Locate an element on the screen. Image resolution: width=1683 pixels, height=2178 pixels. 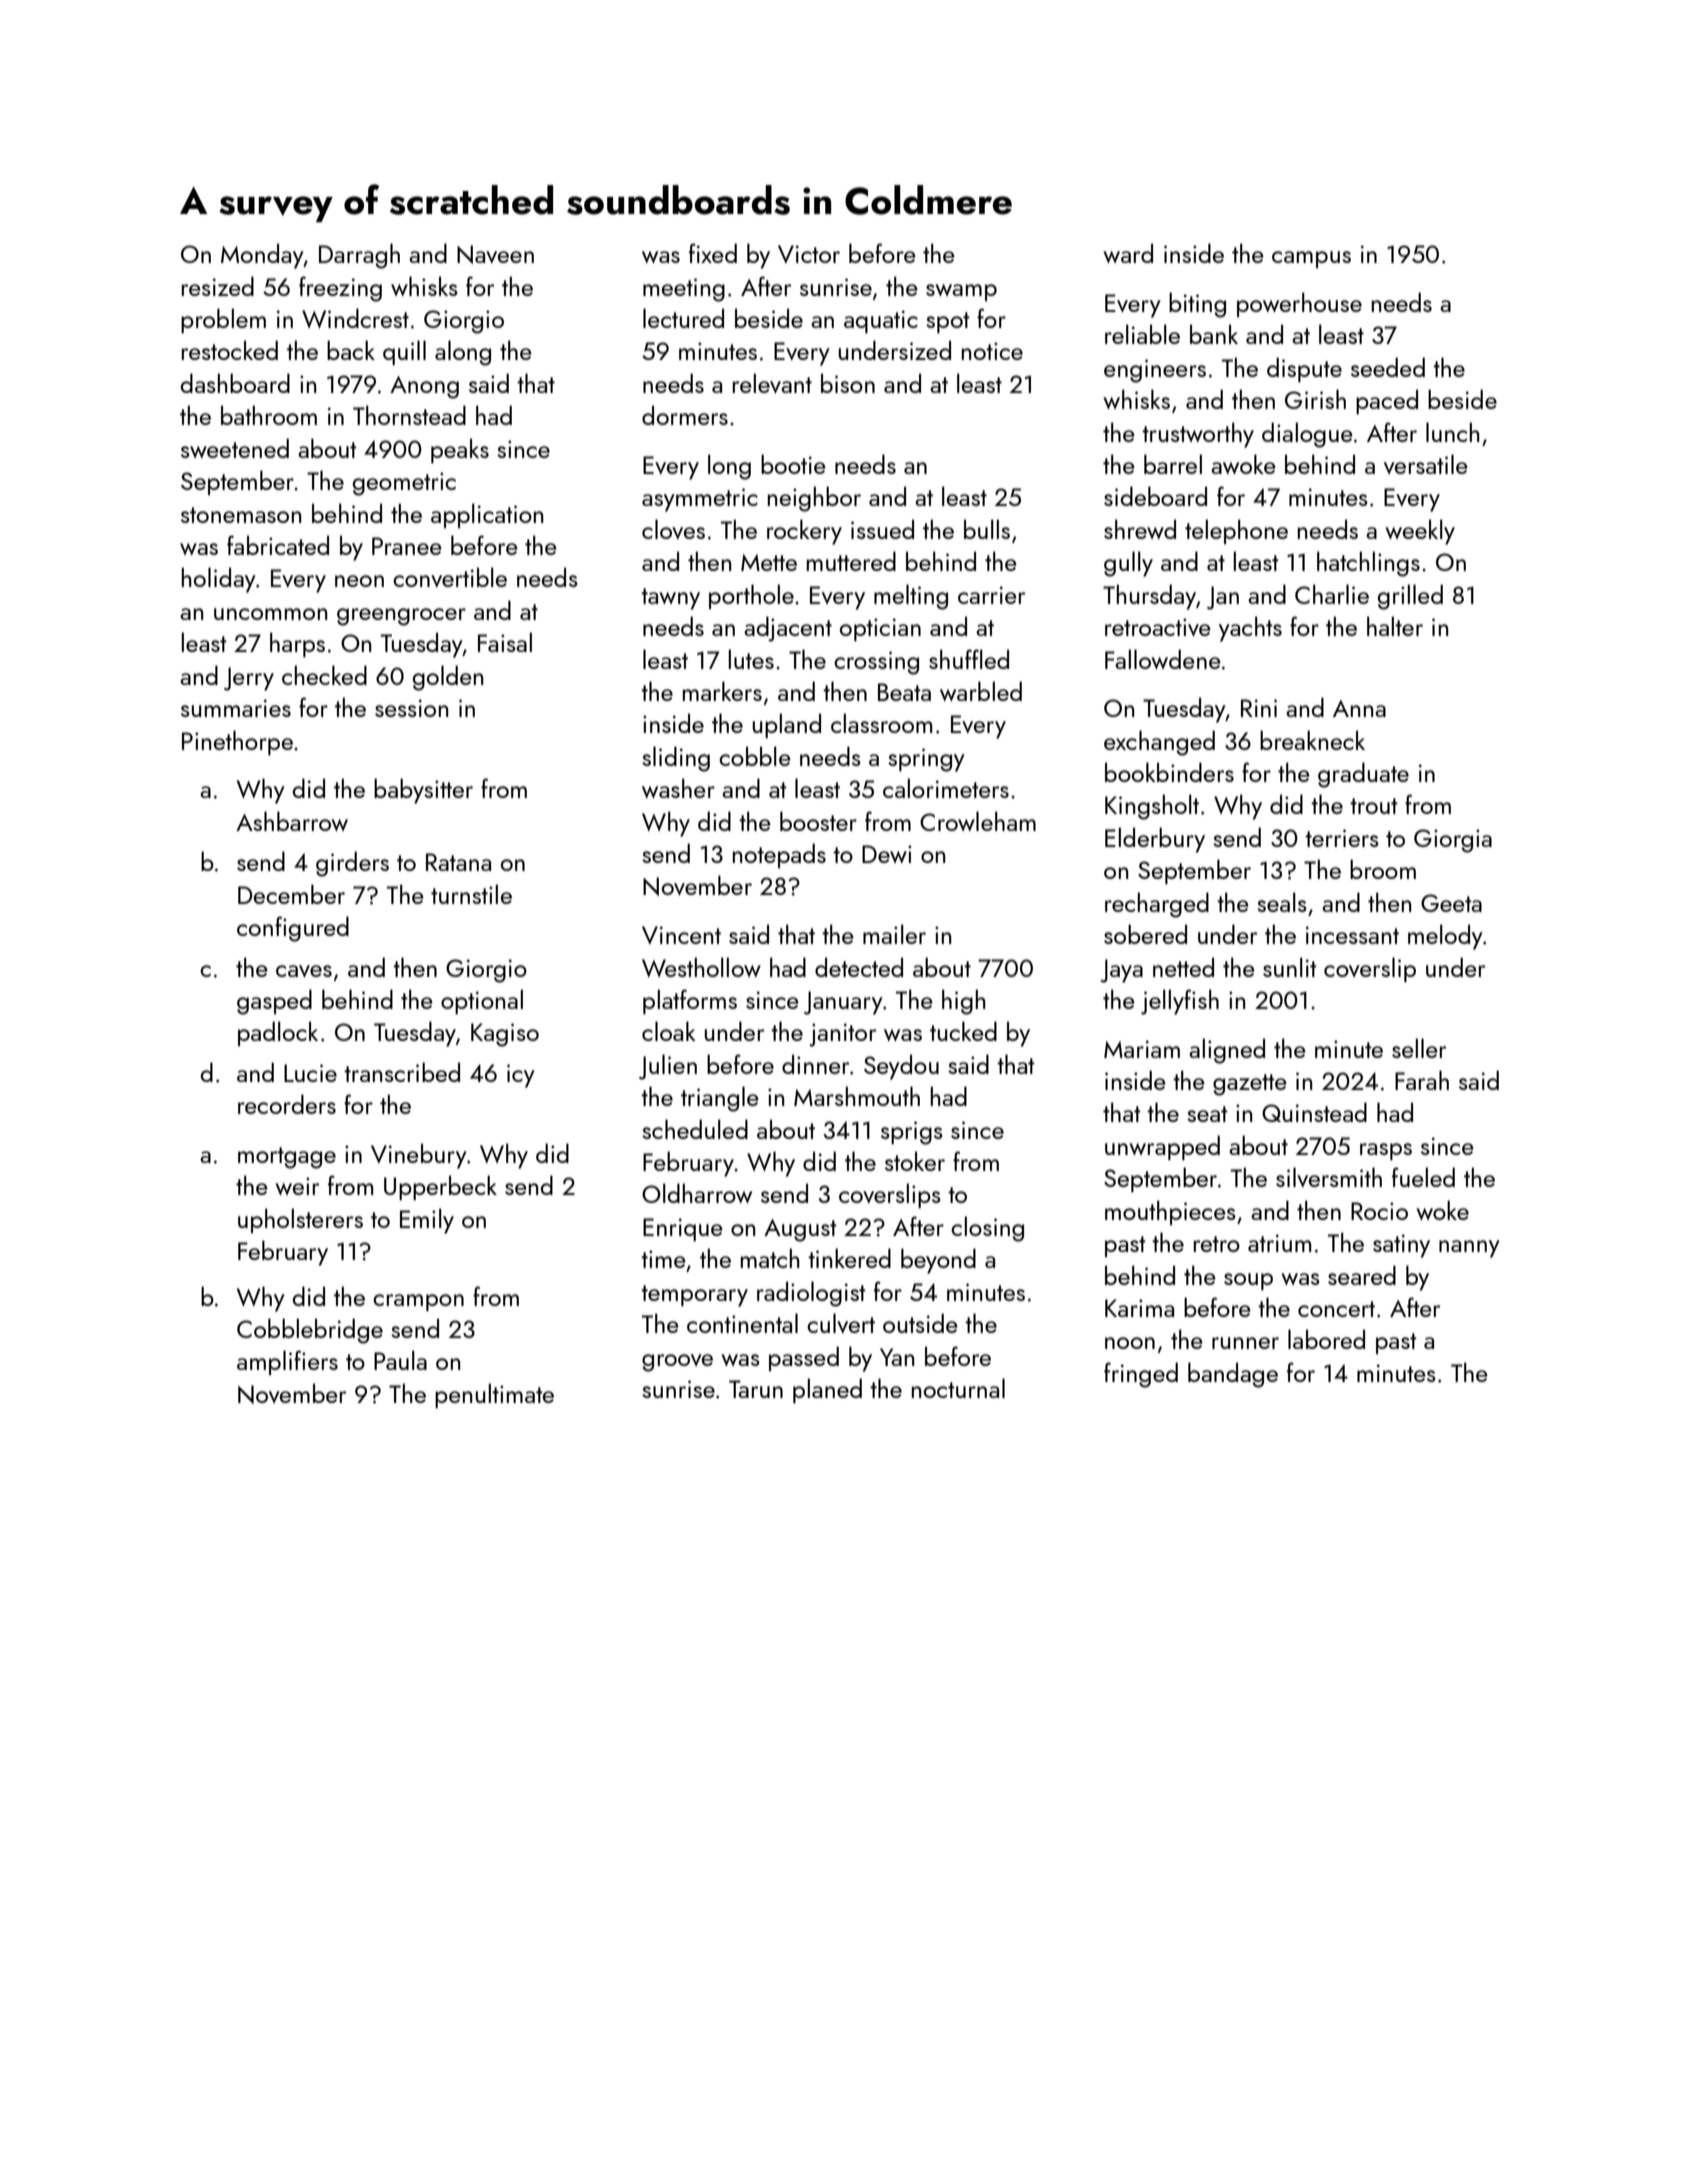
Vincent is located at coordinates (681, 935).
